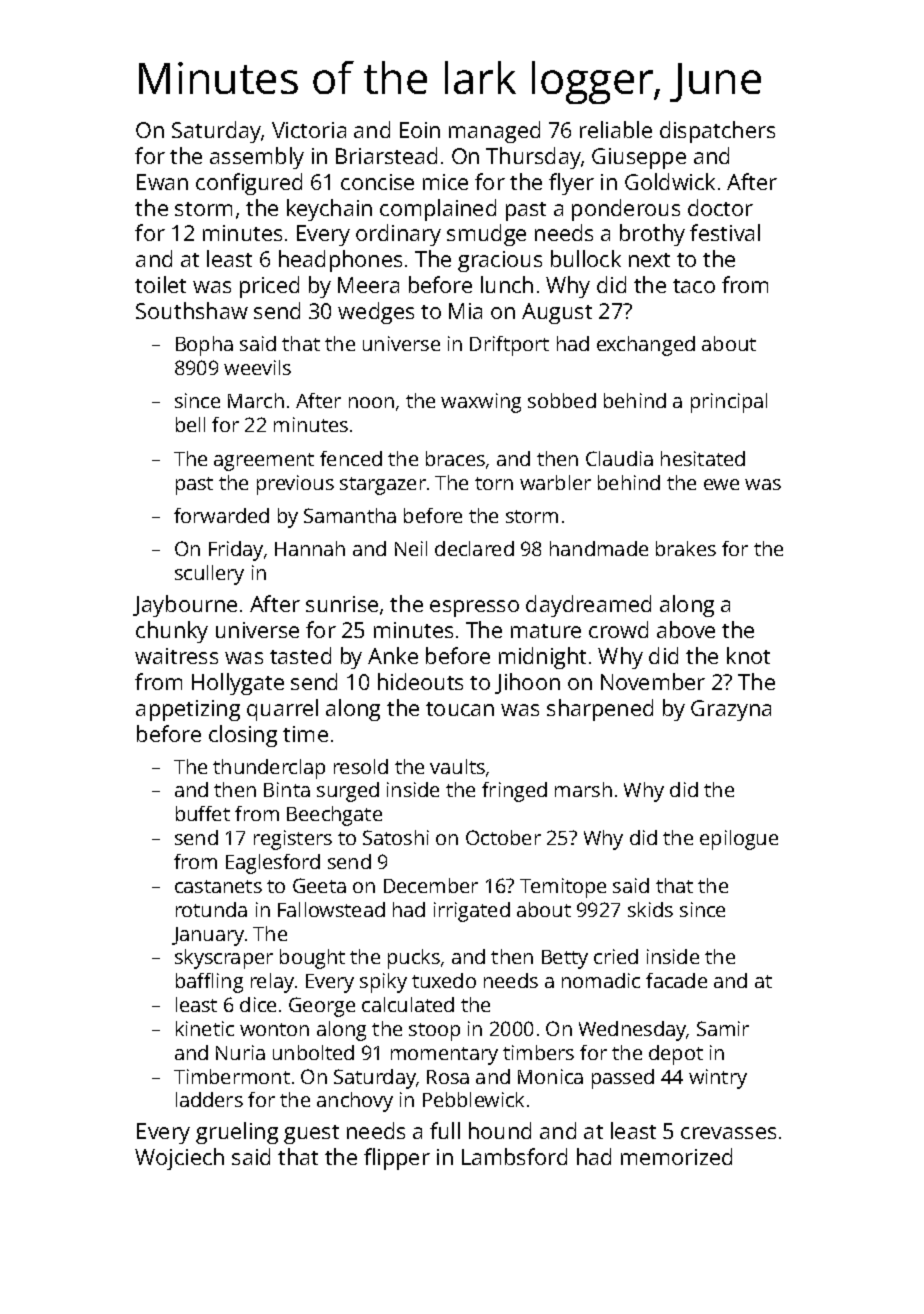 The height and width of the screenshot is (1314, 924). Describe the element at coordinates (309, 130) in the screenshot. I see `Victoria` at that location.
